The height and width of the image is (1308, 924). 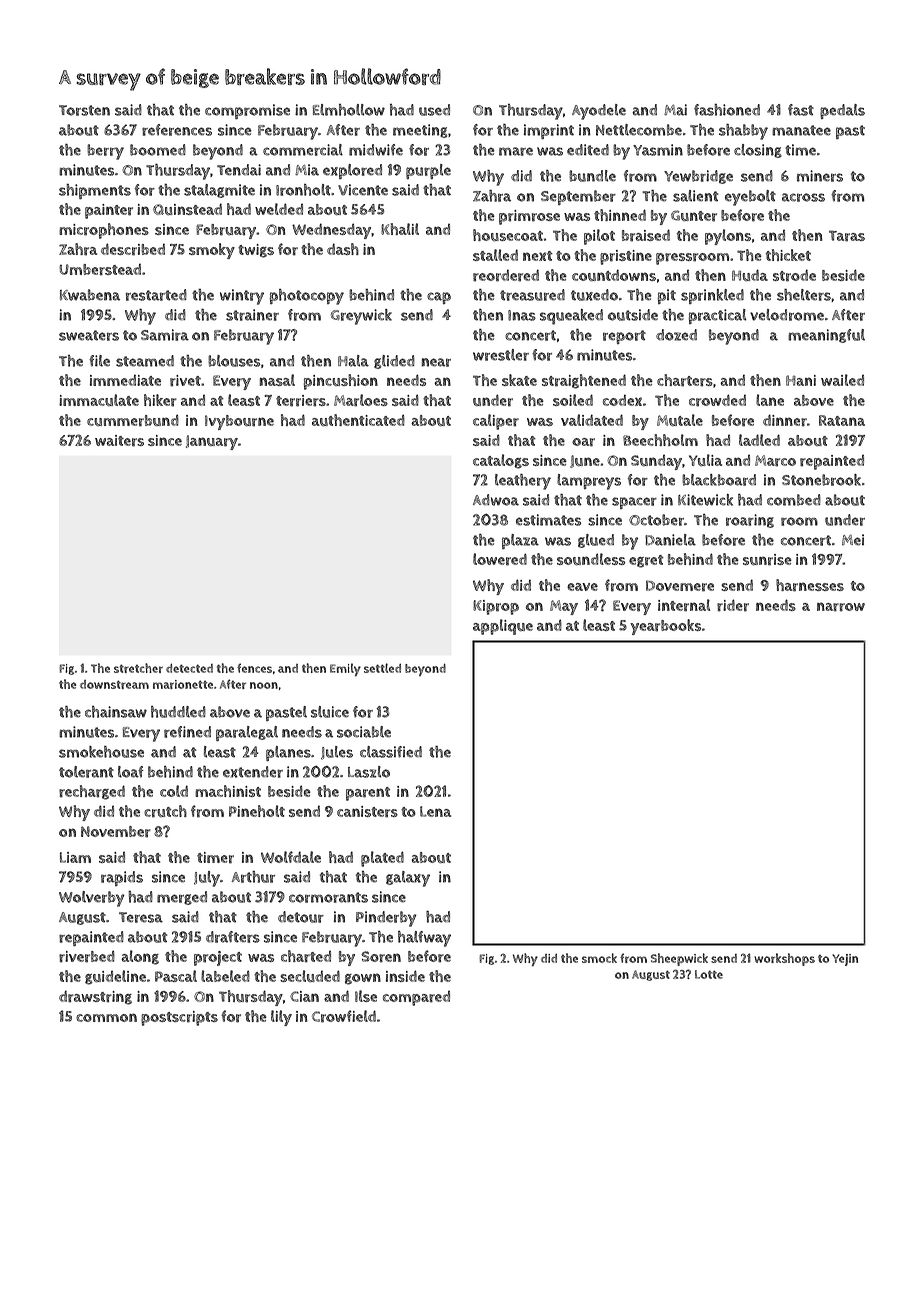 I want to click on dash, so click(x=343, y=249).
